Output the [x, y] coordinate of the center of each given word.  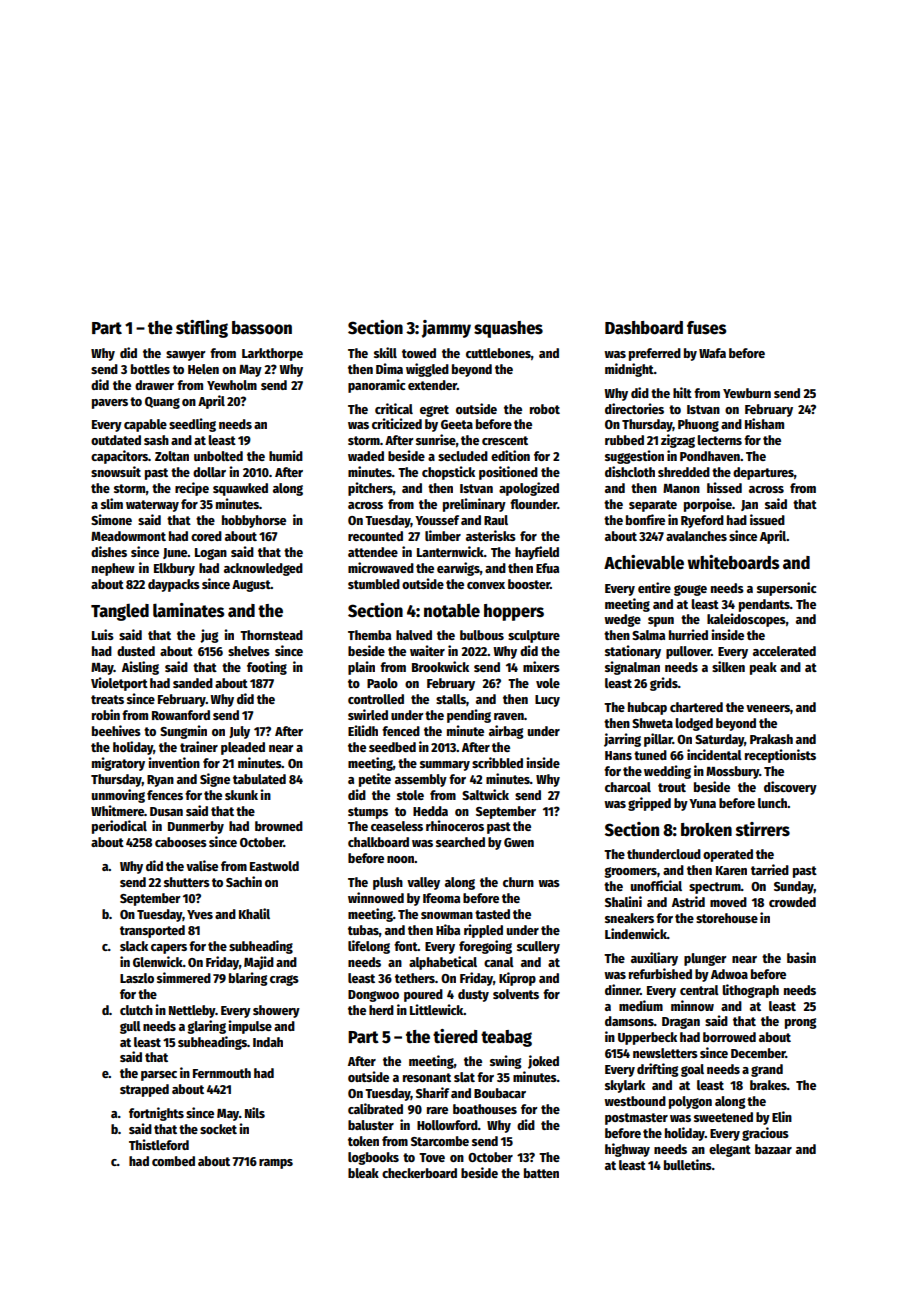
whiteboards [733, 562]
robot [545, 409]
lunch [772, 803]
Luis [103, 634]
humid [286, 455]
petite [375, 780]
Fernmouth [222, 1073]
